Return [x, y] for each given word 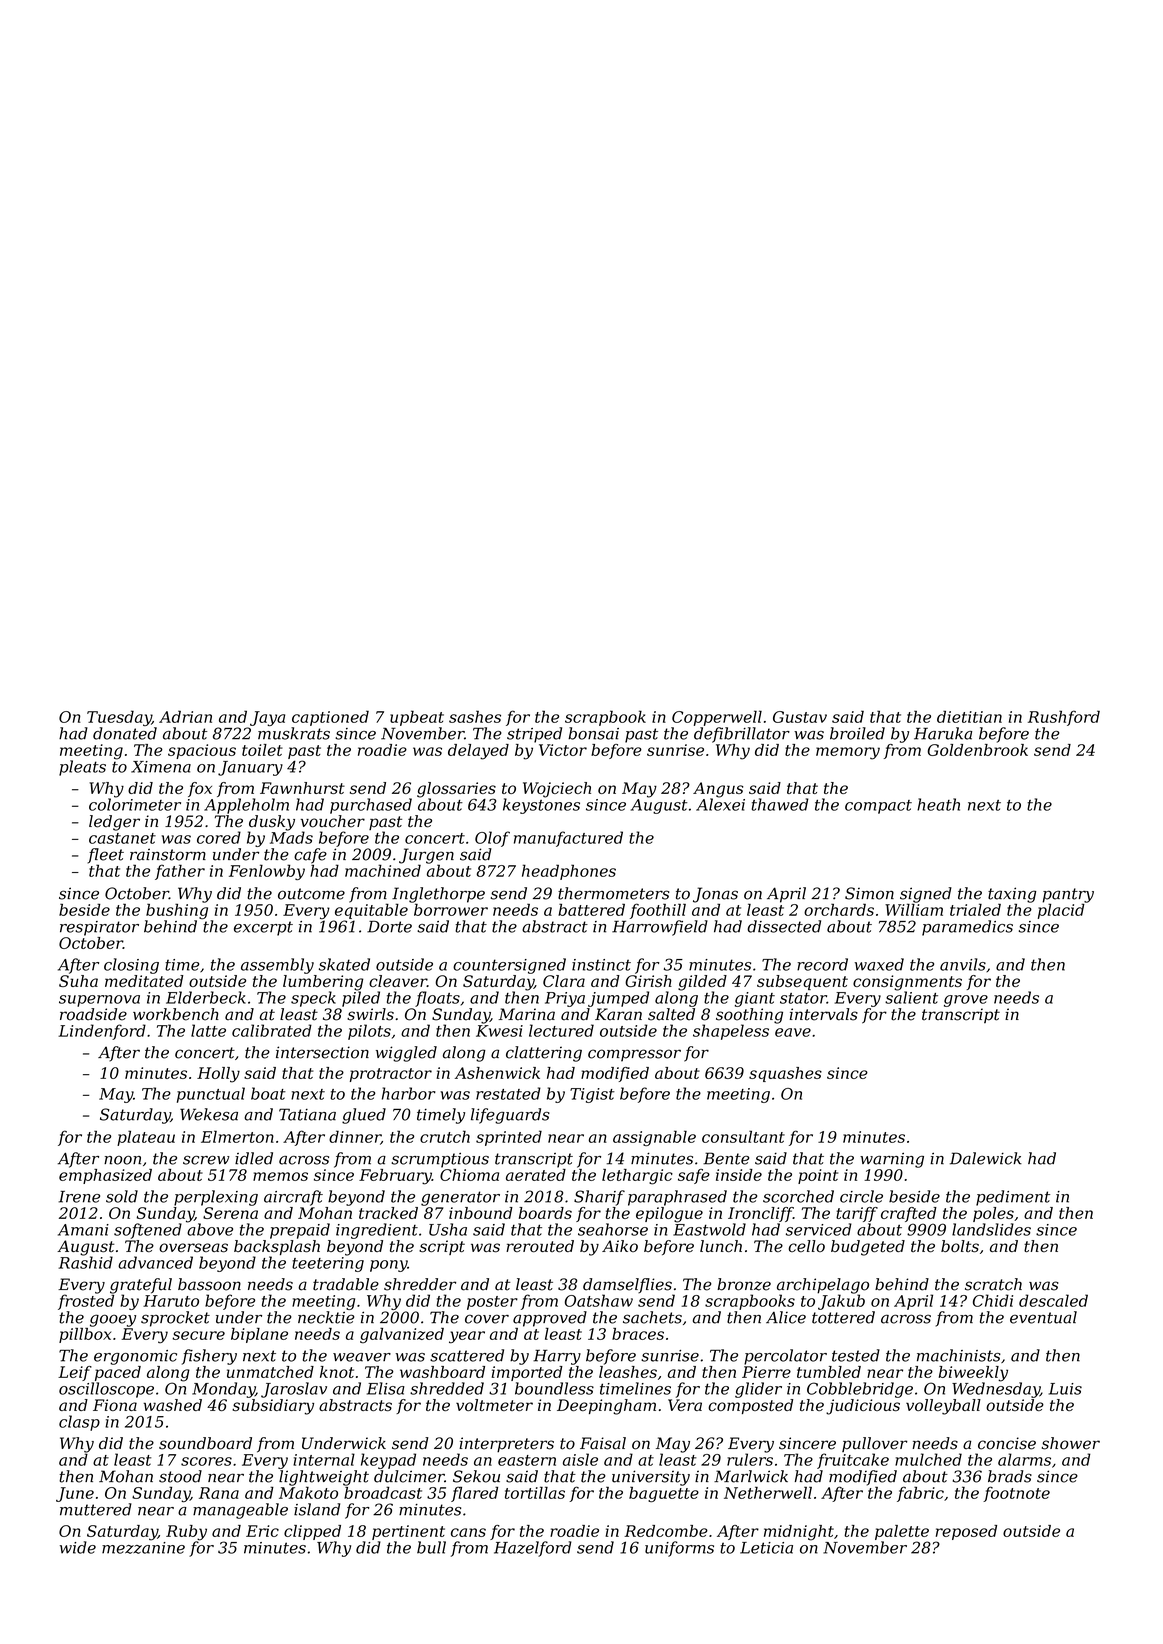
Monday [223, 1390]
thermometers [613, 893]
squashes [785, 1074]
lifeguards [510, 1116]
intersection [322, 1052]
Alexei [720, 804]
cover [487, 1319]
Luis [1065, 1389]
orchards [839, 909]
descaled [1053, 1300]
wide [78, 1547]
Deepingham [606, 1407]
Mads [291, 837]
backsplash [277, 1247]
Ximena [161, 767]
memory [848, 753]
